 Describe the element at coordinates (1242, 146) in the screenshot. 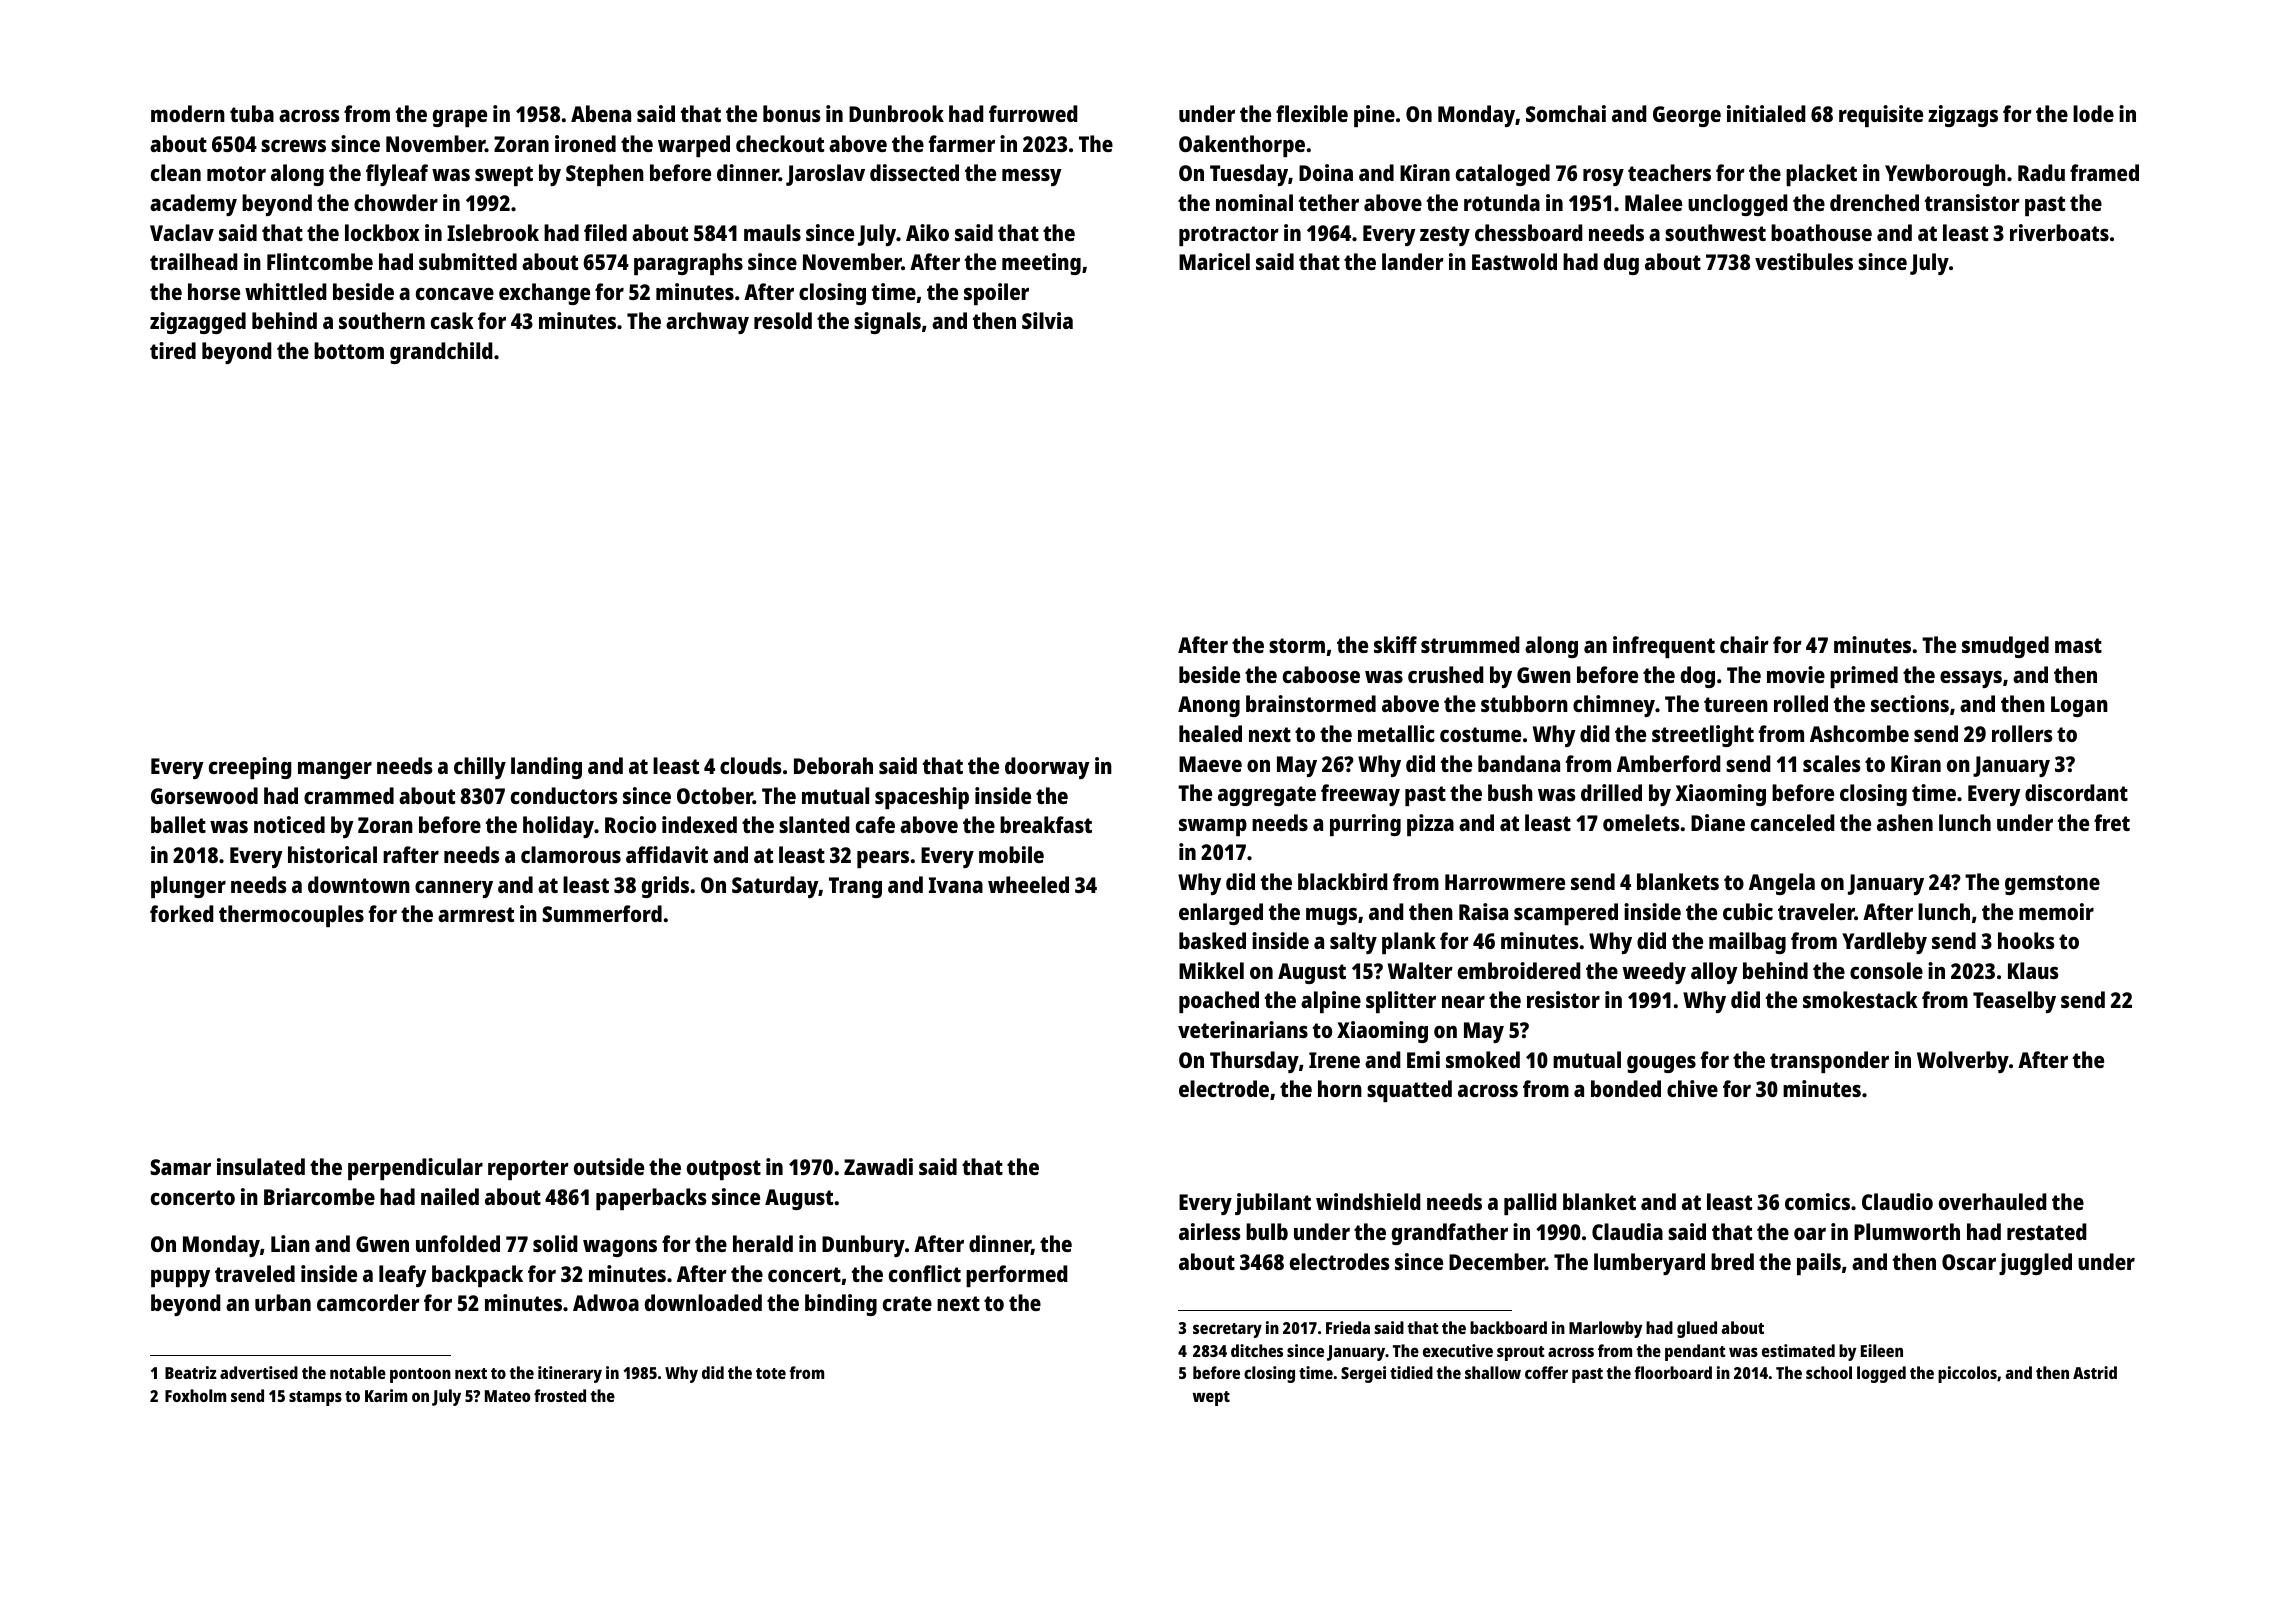

I see `Oakenthorpe` at that location.
